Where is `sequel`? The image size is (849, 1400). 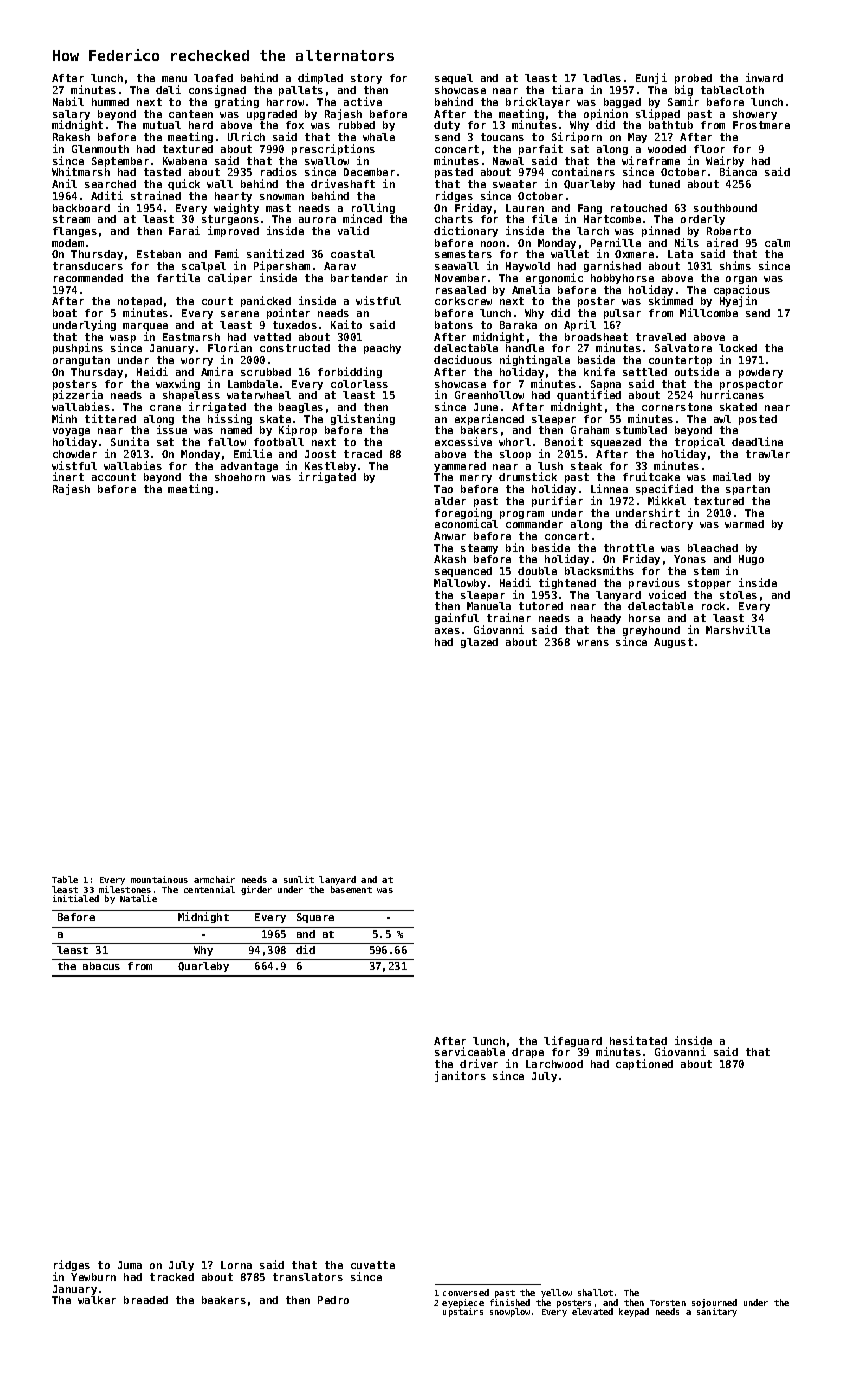
sequel is located at coordinates (454, 79).
